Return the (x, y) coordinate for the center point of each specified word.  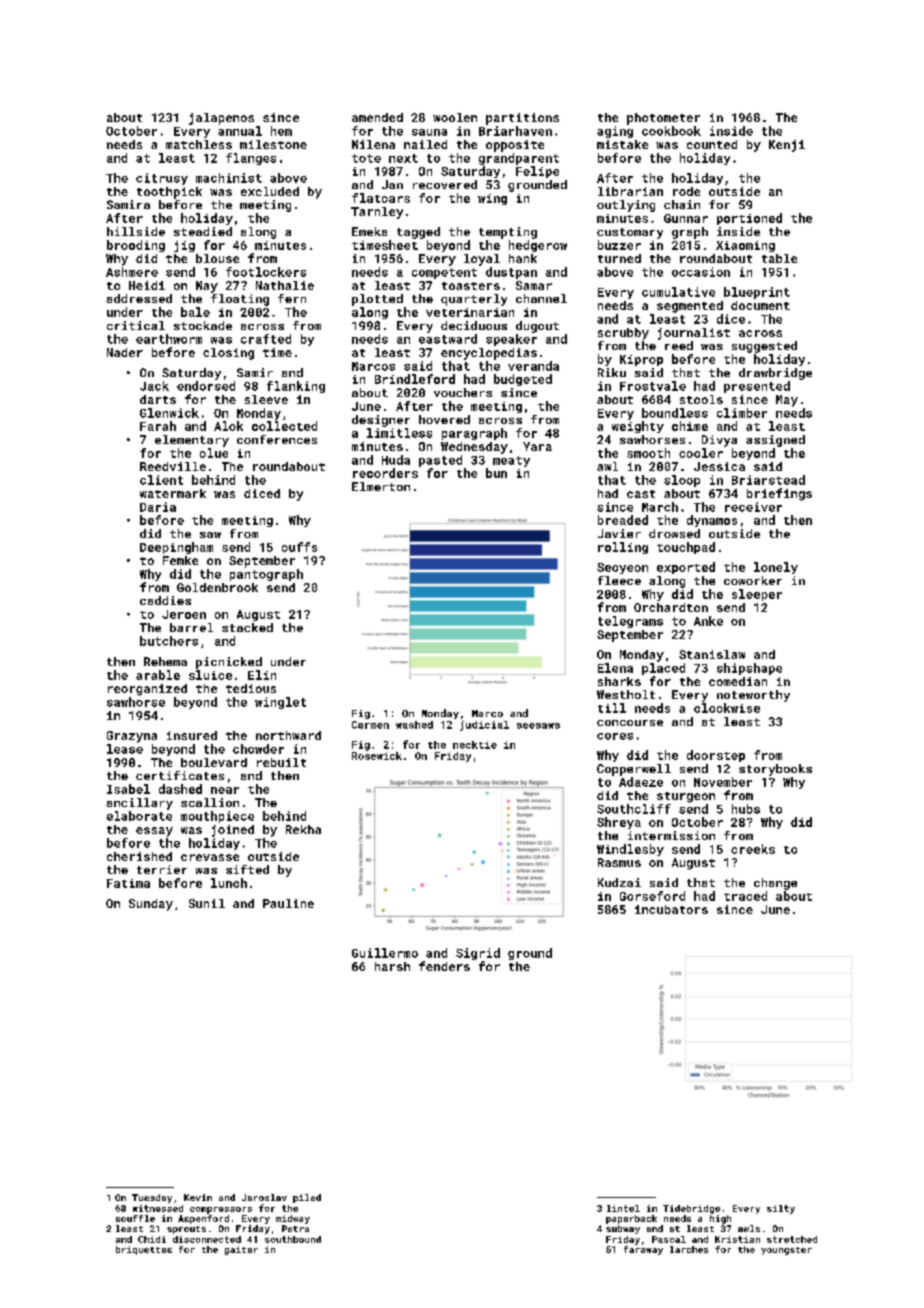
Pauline (288, 903)
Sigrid (478, 954)
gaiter (241, 1250)
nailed (425, 144)
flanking (296, 387)
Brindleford (415, 379)
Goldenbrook (217, 587)
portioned (749, 219)
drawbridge (775, 374)
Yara (537, 446)
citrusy (162, 179)
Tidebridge (691, 1209)
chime (690, 426)
